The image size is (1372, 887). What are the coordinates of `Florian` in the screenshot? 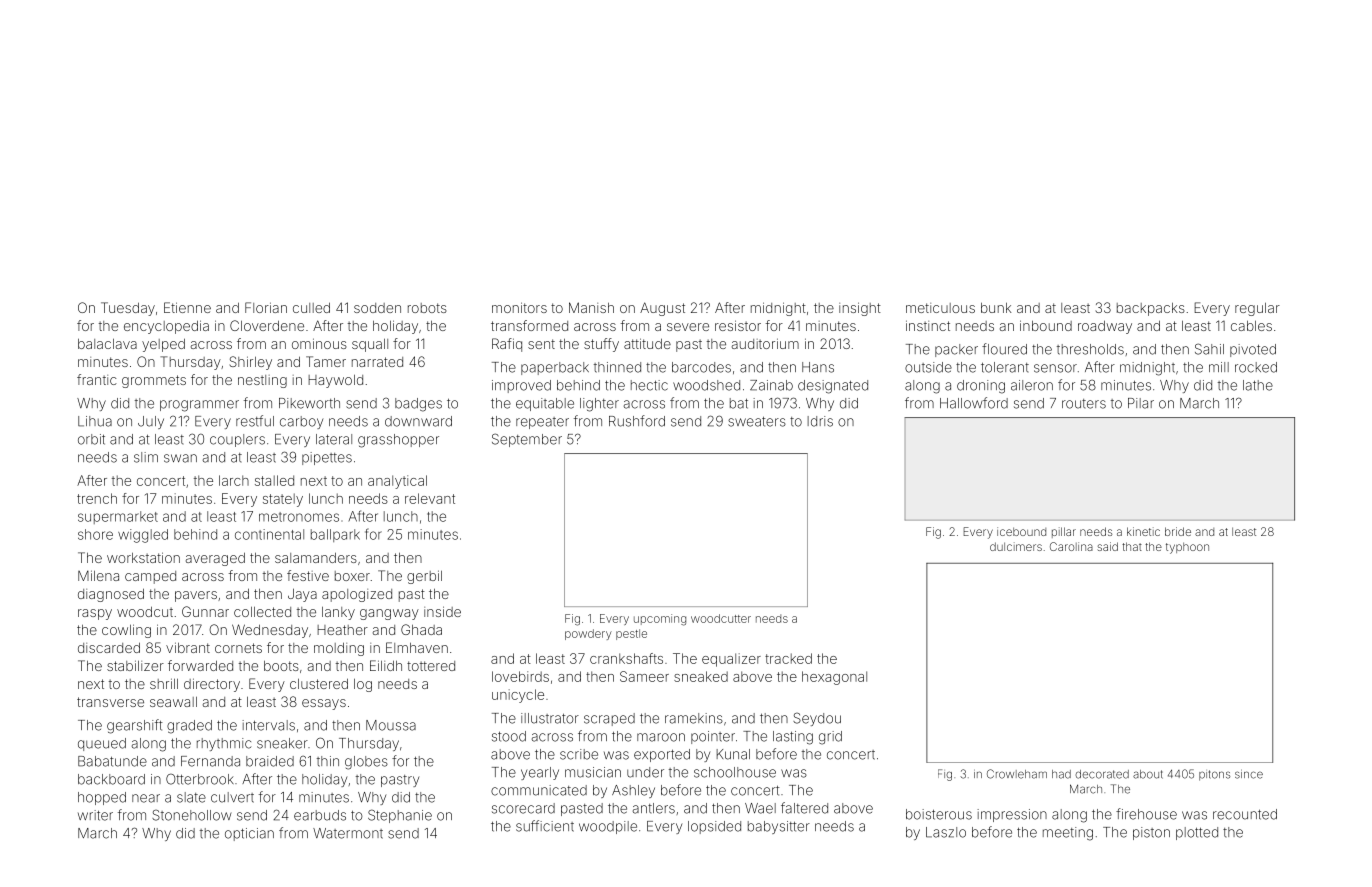 It's located at (266, 307).
